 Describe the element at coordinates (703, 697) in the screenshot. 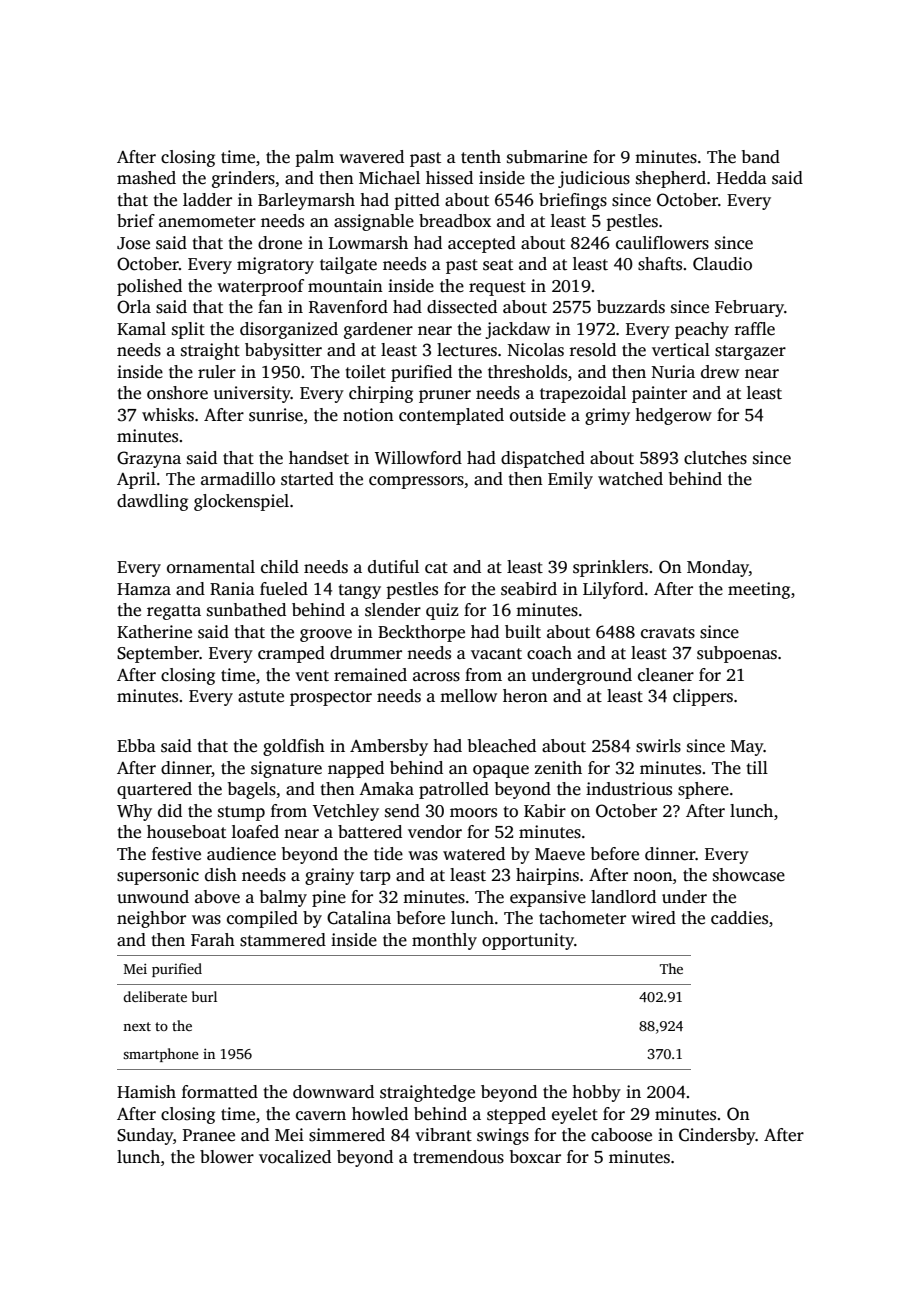

I see `clippers` at that location.
